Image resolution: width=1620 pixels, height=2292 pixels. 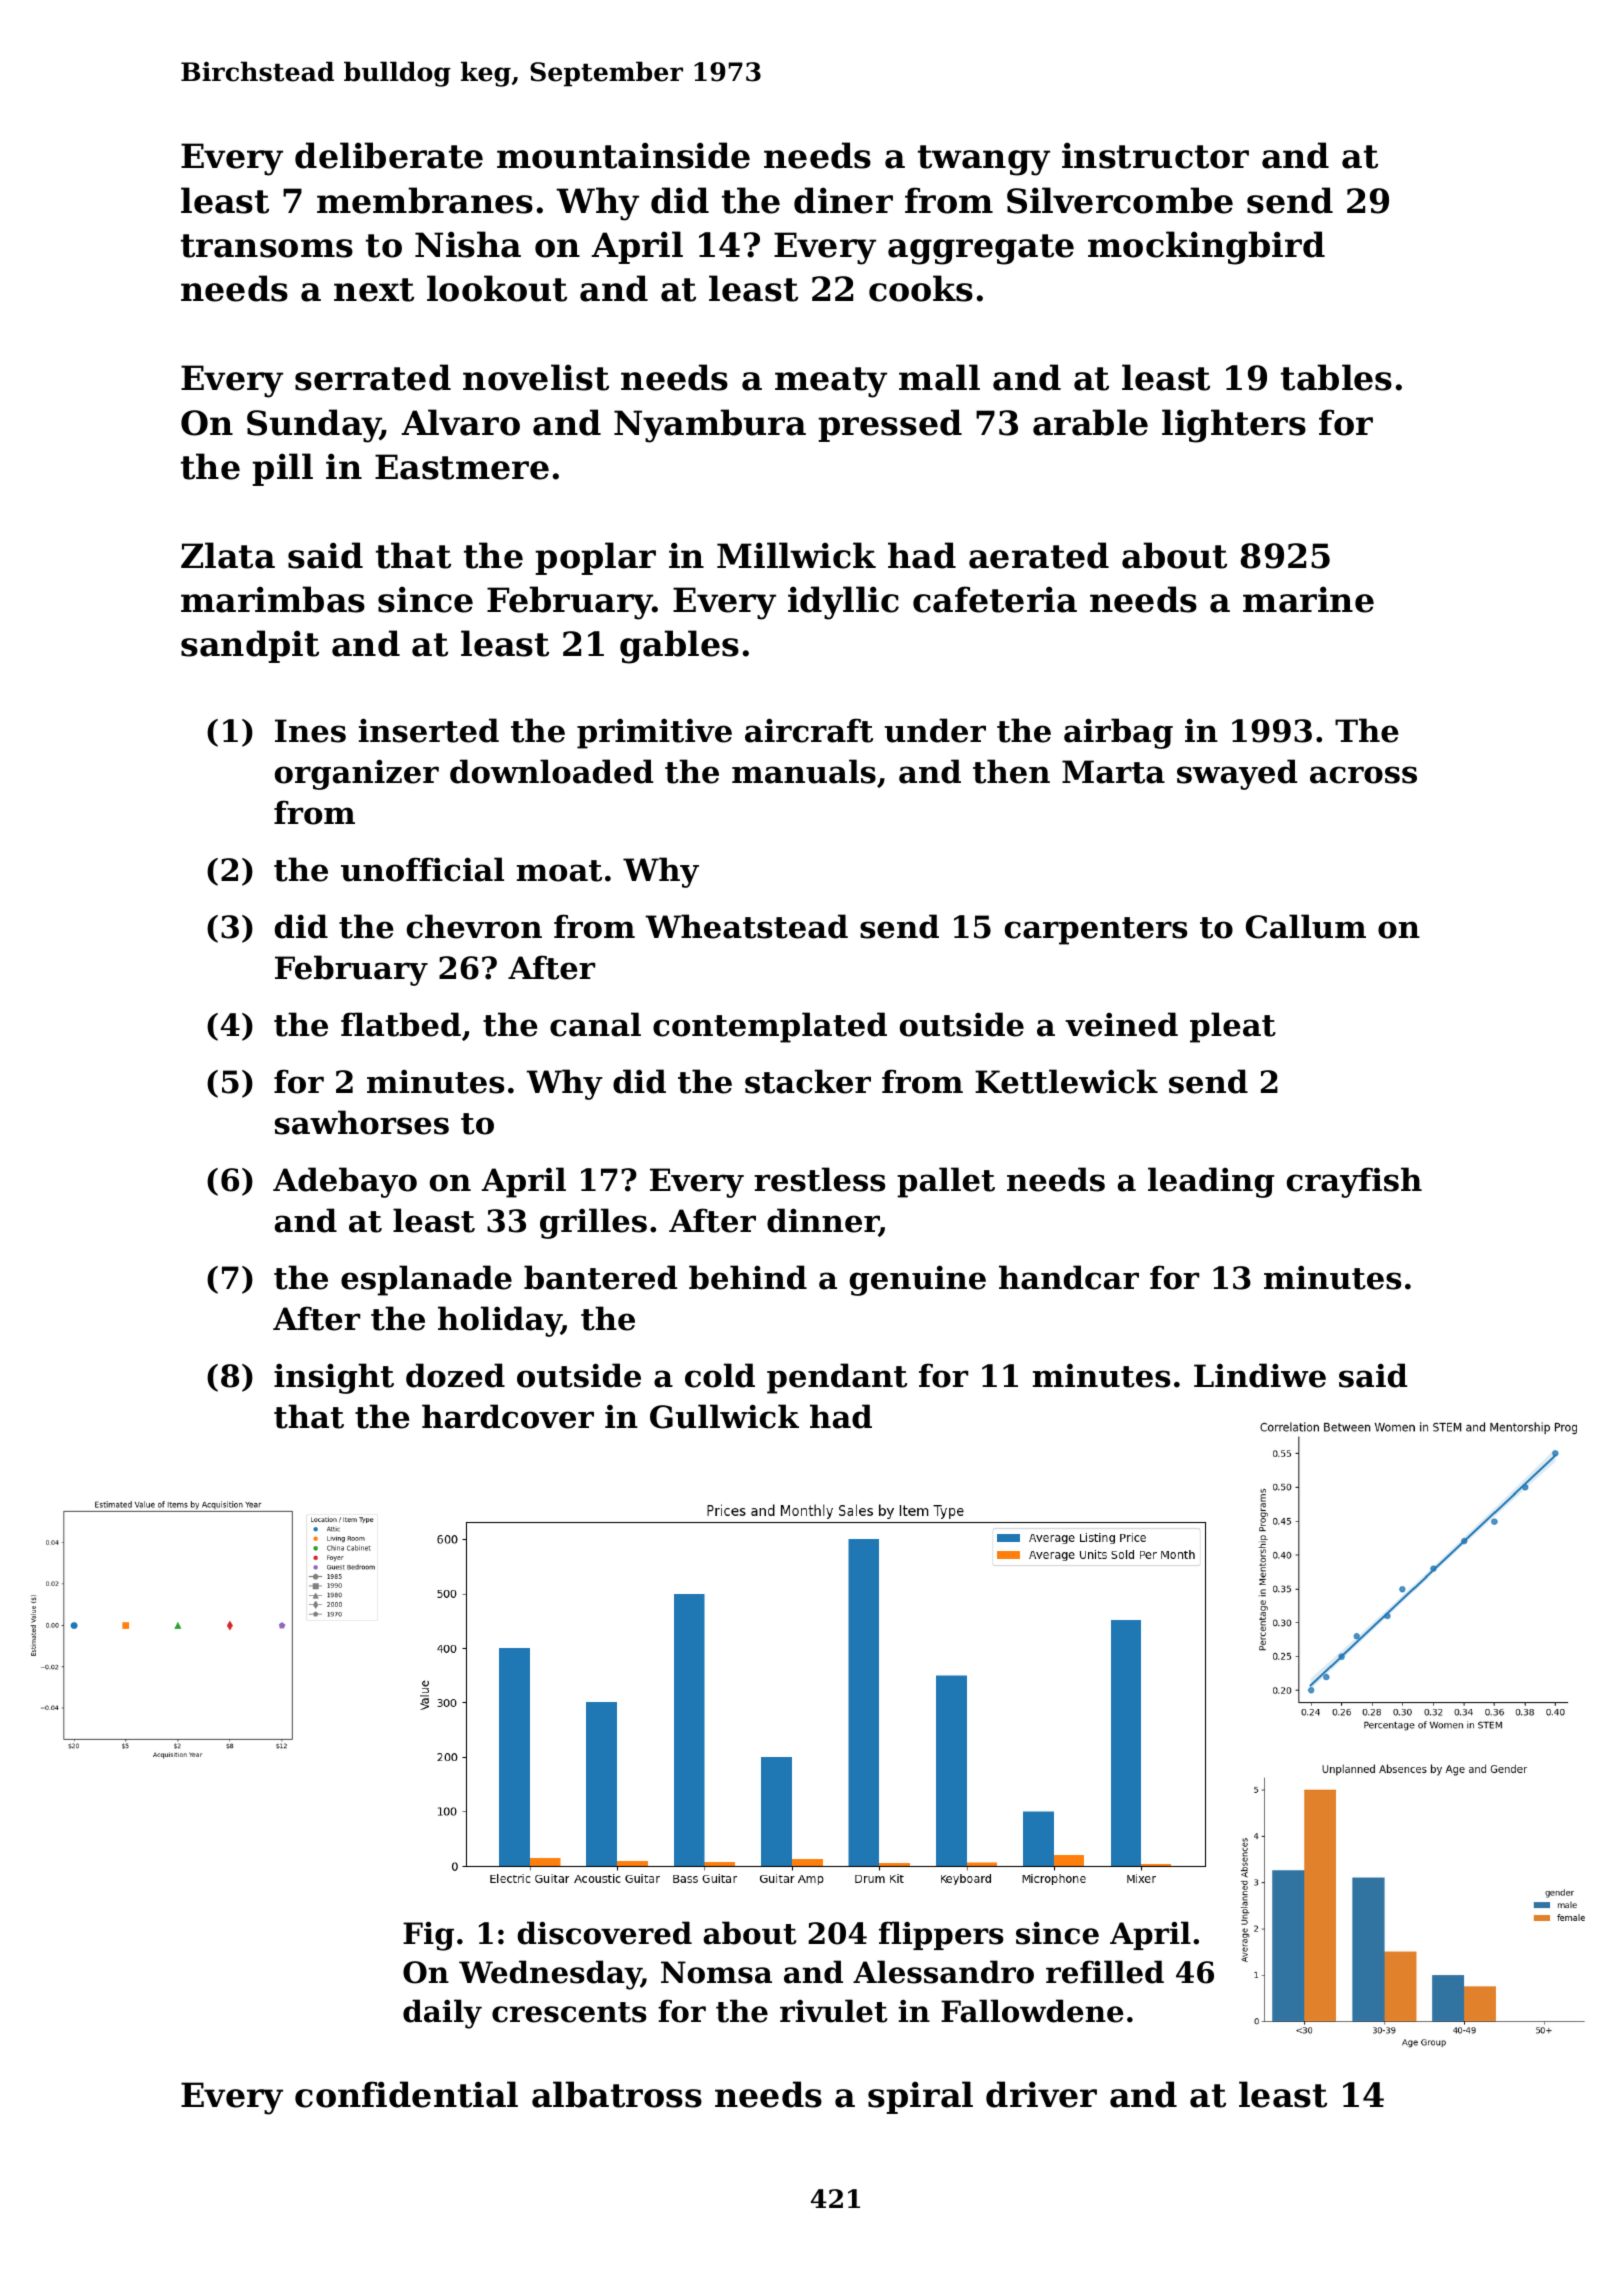 What do you see at coordinates (426, 1280) in the screenshot?
I see `esplanade` at bounding box center [426, 1280].
